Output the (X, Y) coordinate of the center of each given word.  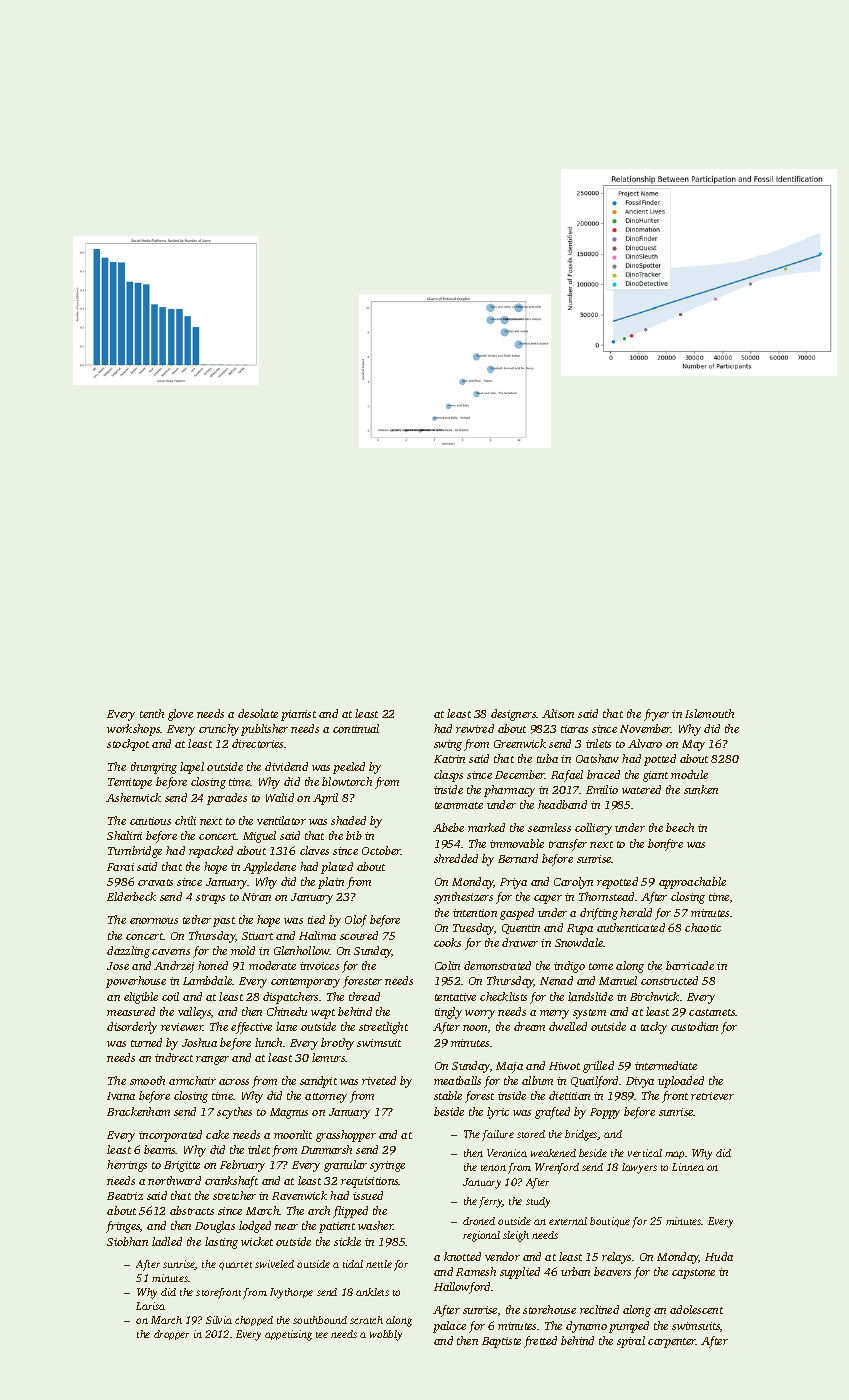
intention (475, 913)
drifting (599, 914)
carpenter (672, 1343)
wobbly (386, 1335)
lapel (192, 768)
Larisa (150, 1306)
